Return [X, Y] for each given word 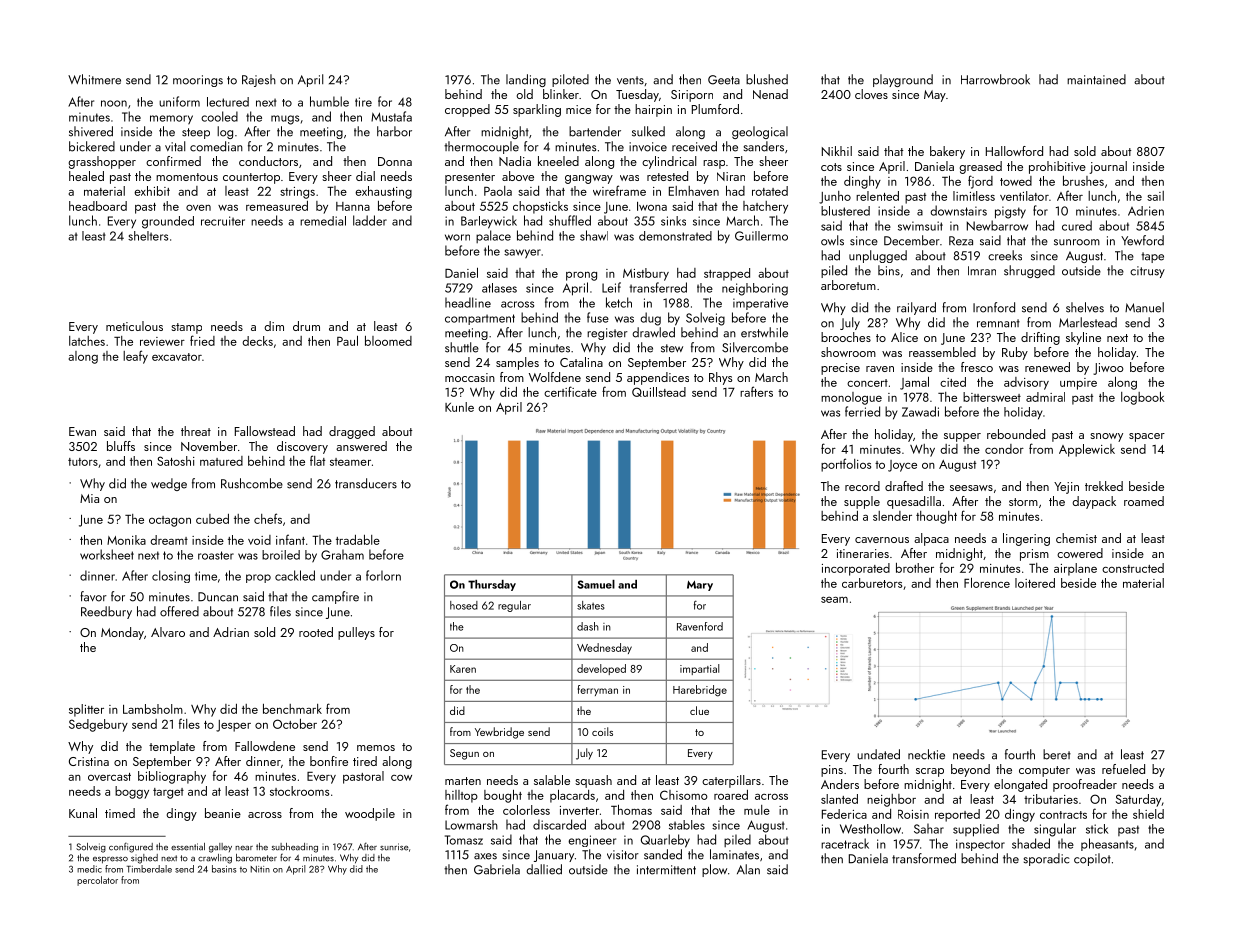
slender [892, 516]
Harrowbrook [995, 79]
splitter [86, 710]
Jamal [914, 383]
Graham [342, 554]
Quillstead [659, 392]
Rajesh [259, 80]
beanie [223, 813]
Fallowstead [265, 431]
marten [463, 781]
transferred [658, 287]
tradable [358, 540]
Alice [904, 337]
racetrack [845, 843]
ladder [370, 220]
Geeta [724, 80]
